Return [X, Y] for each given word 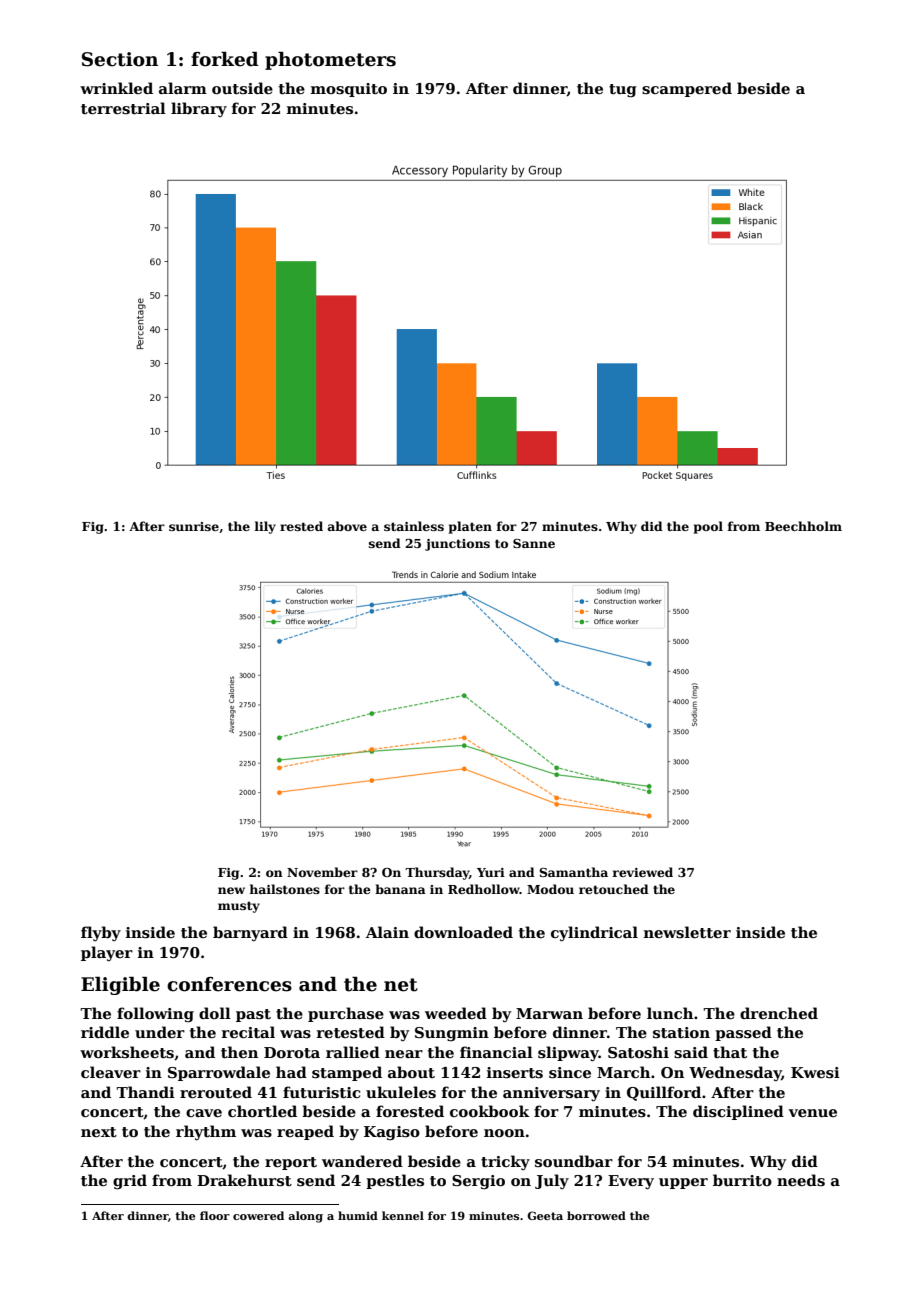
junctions [457, 545]
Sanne [534, 543]
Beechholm [803, 526]
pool [708, 527]
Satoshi [638, 1052]
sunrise [194, 526]
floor [215, 1215]
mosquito [349, 90]
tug [623, 91]
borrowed [596, 1215]
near [404, 1054]
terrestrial [123, 108]
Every [631, 1182]
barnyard [250, 933]
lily [265, 527]
